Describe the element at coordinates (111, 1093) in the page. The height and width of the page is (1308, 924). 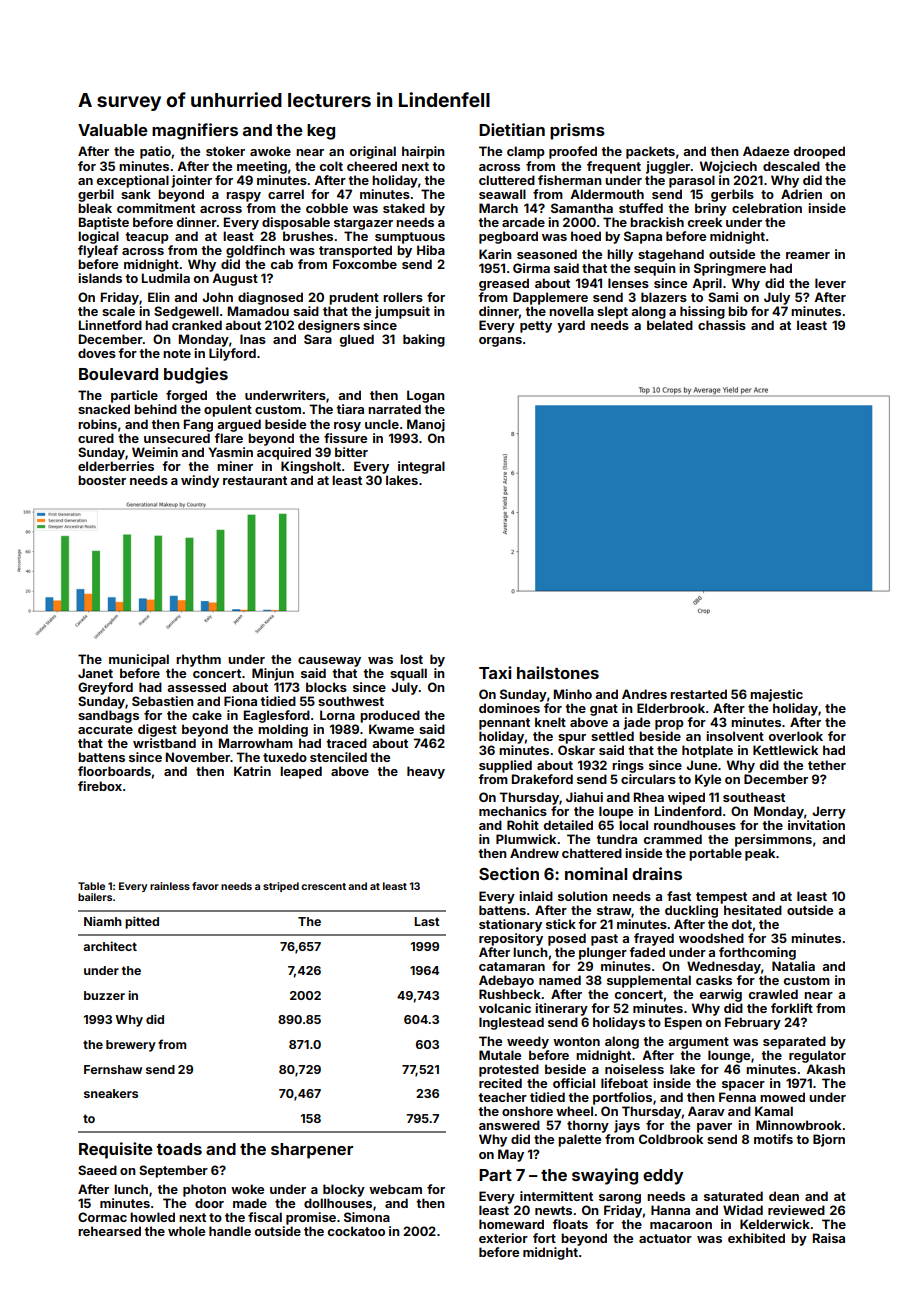
I see `sneakers` at that location.
